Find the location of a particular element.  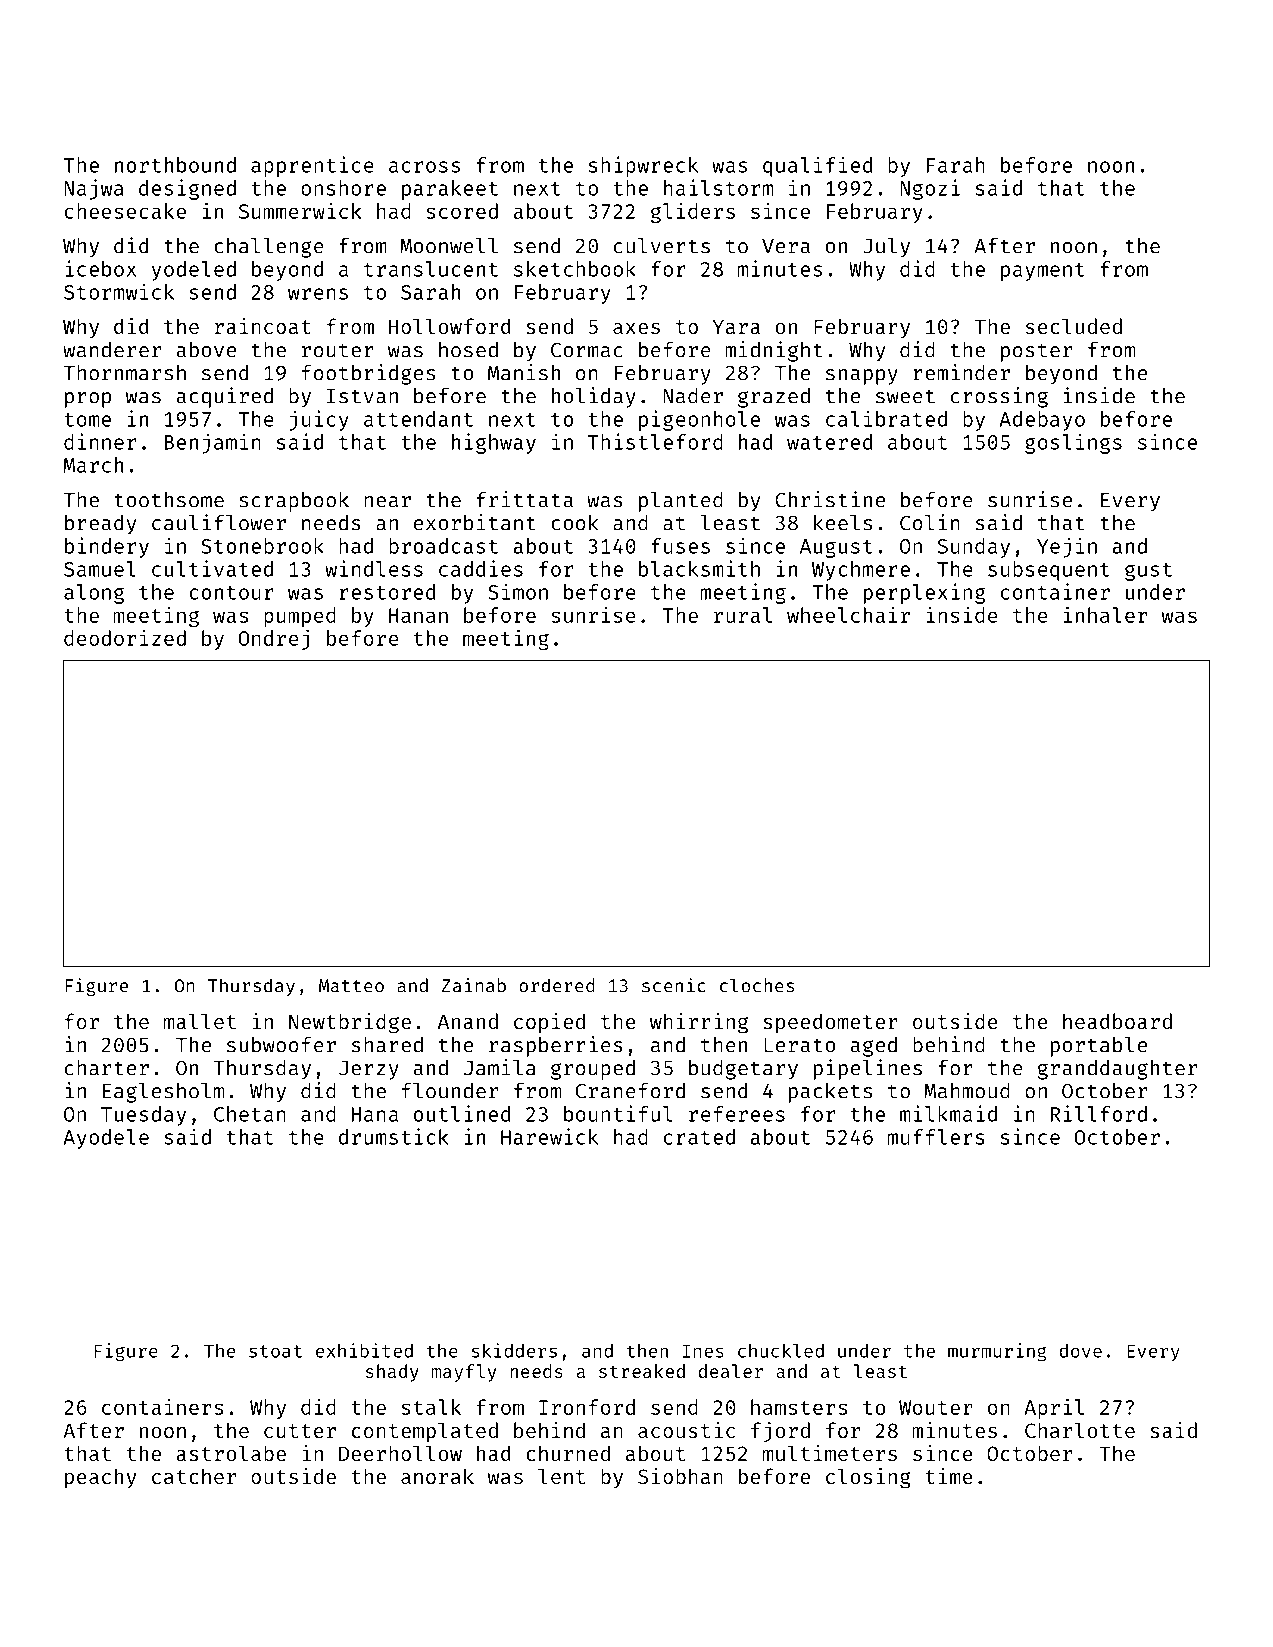

inhaler is located at coordinates (1105, 614).
